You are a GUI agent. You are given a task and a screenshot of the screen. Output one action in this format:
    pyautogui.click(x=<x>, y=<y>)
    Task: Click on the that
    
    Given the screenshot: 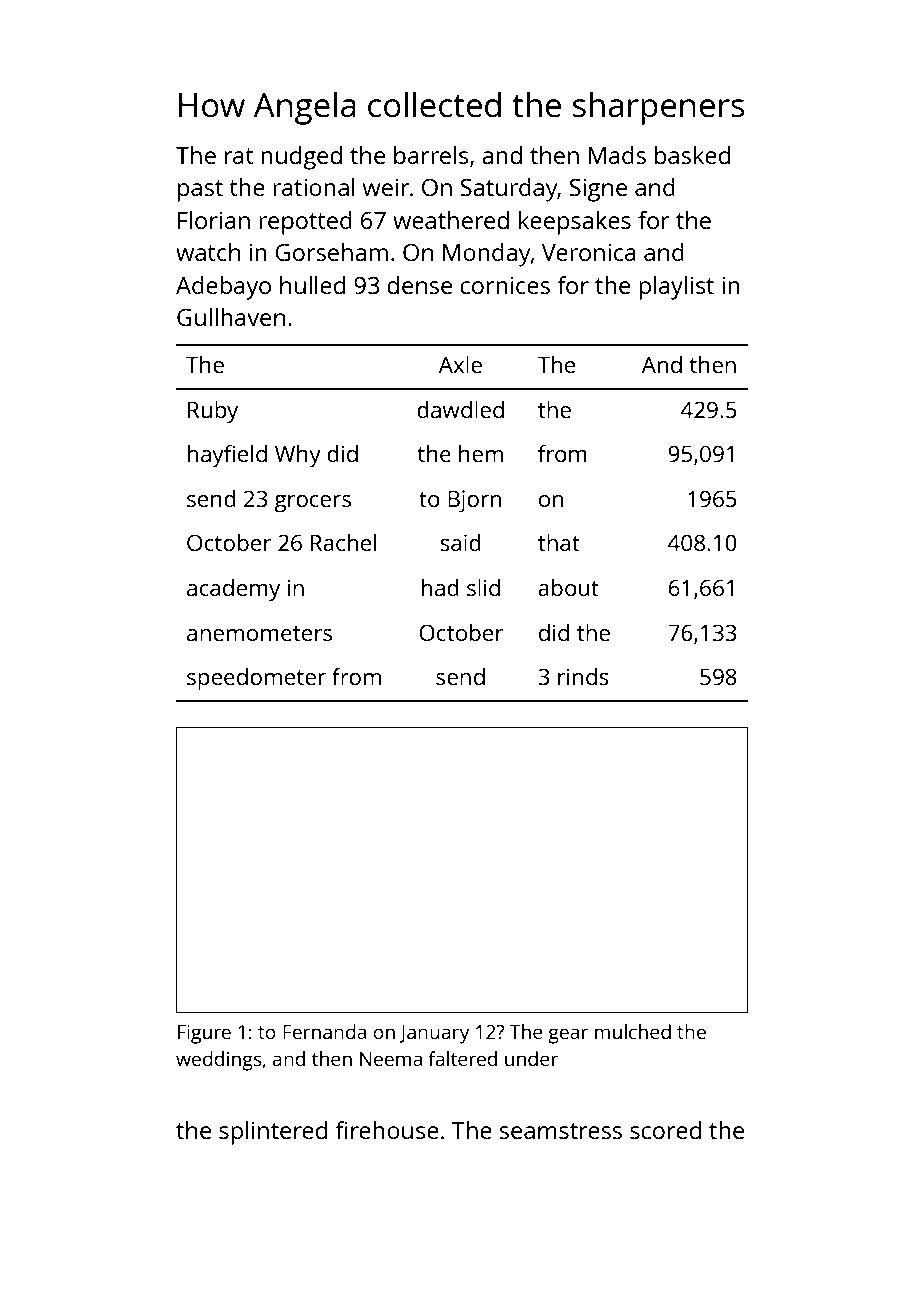 What is the action you would take?
    pyautogui.click(x=559, y=542)
